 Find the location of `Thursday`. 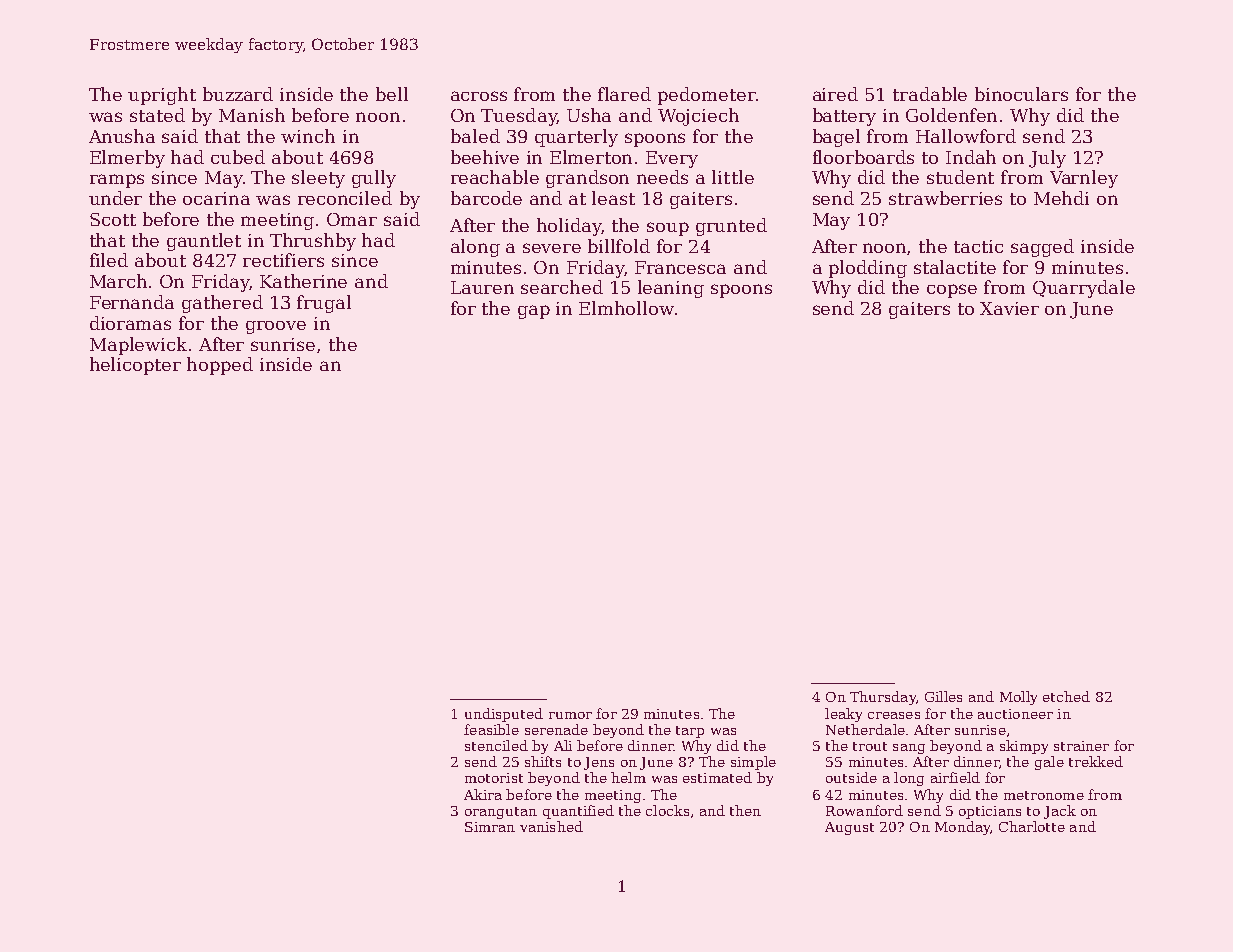

Thursday is located at coordinates (883, 698).
